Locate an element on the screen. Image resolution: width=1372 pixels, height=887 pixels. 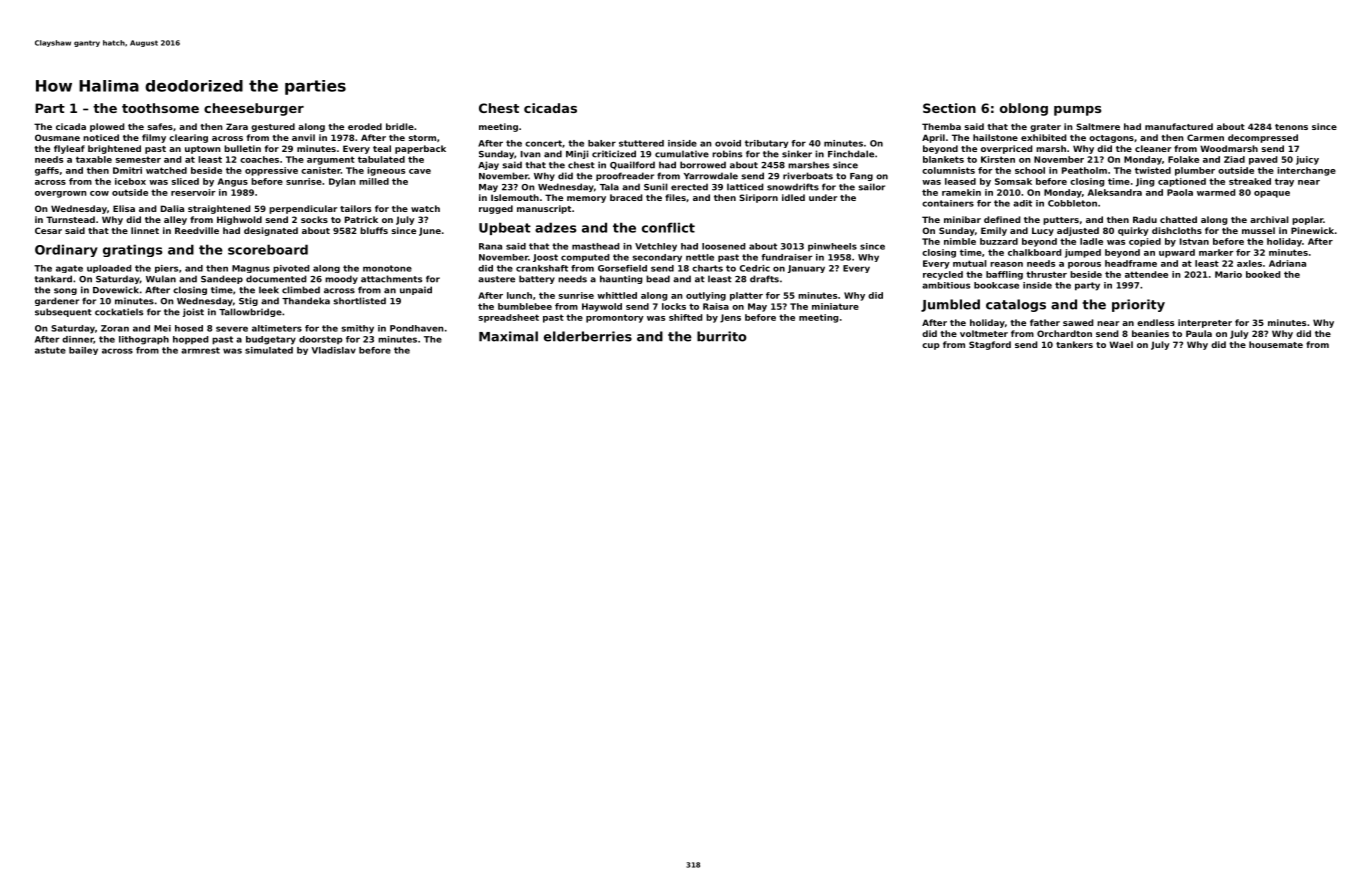
Section is located at coordinates (949, 108).
